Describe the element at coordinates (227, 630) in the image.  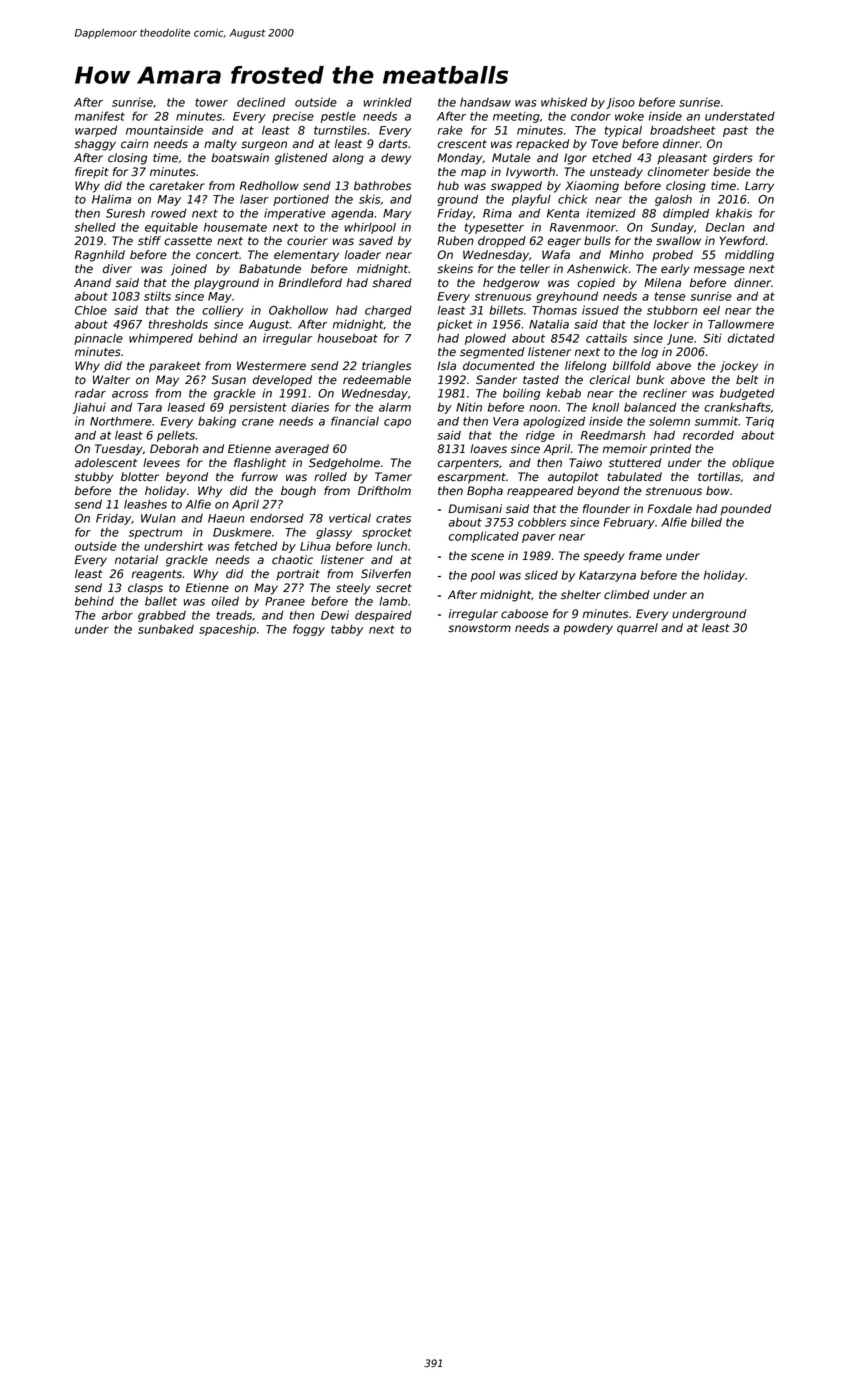
I see `spaceship` at that location.
